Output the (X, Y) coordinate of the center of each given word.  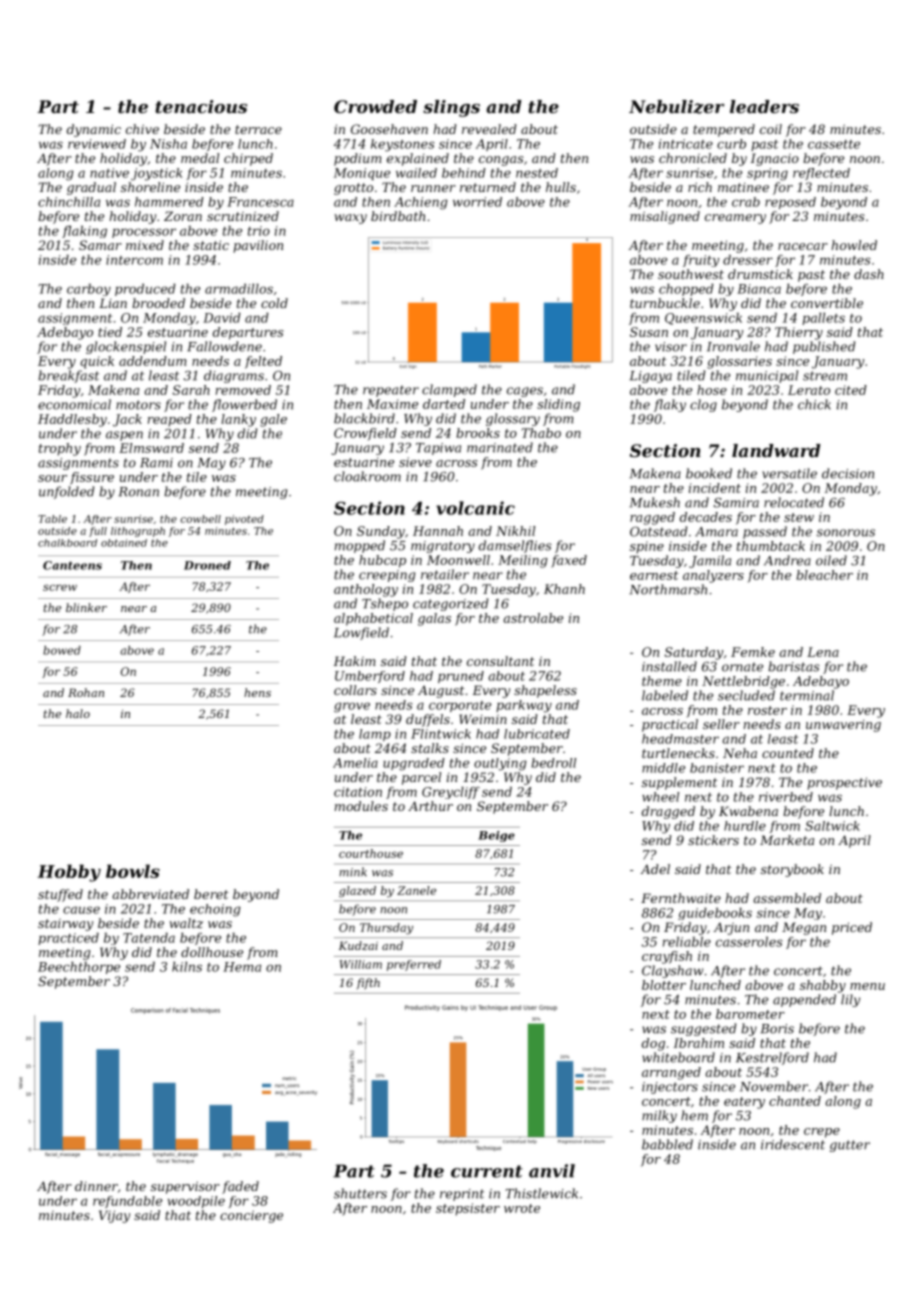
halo (78, 713)
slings (451, 108)
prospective (844, 783)
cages (525, 392)
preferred (414, 965)
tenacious (201, 106)
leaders (764, 106)
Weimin (483, 719)
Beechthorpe (79, 968)
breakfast (68, 376)
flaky (670, 405)
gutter (850, 1146)
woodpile (196, 1202)
